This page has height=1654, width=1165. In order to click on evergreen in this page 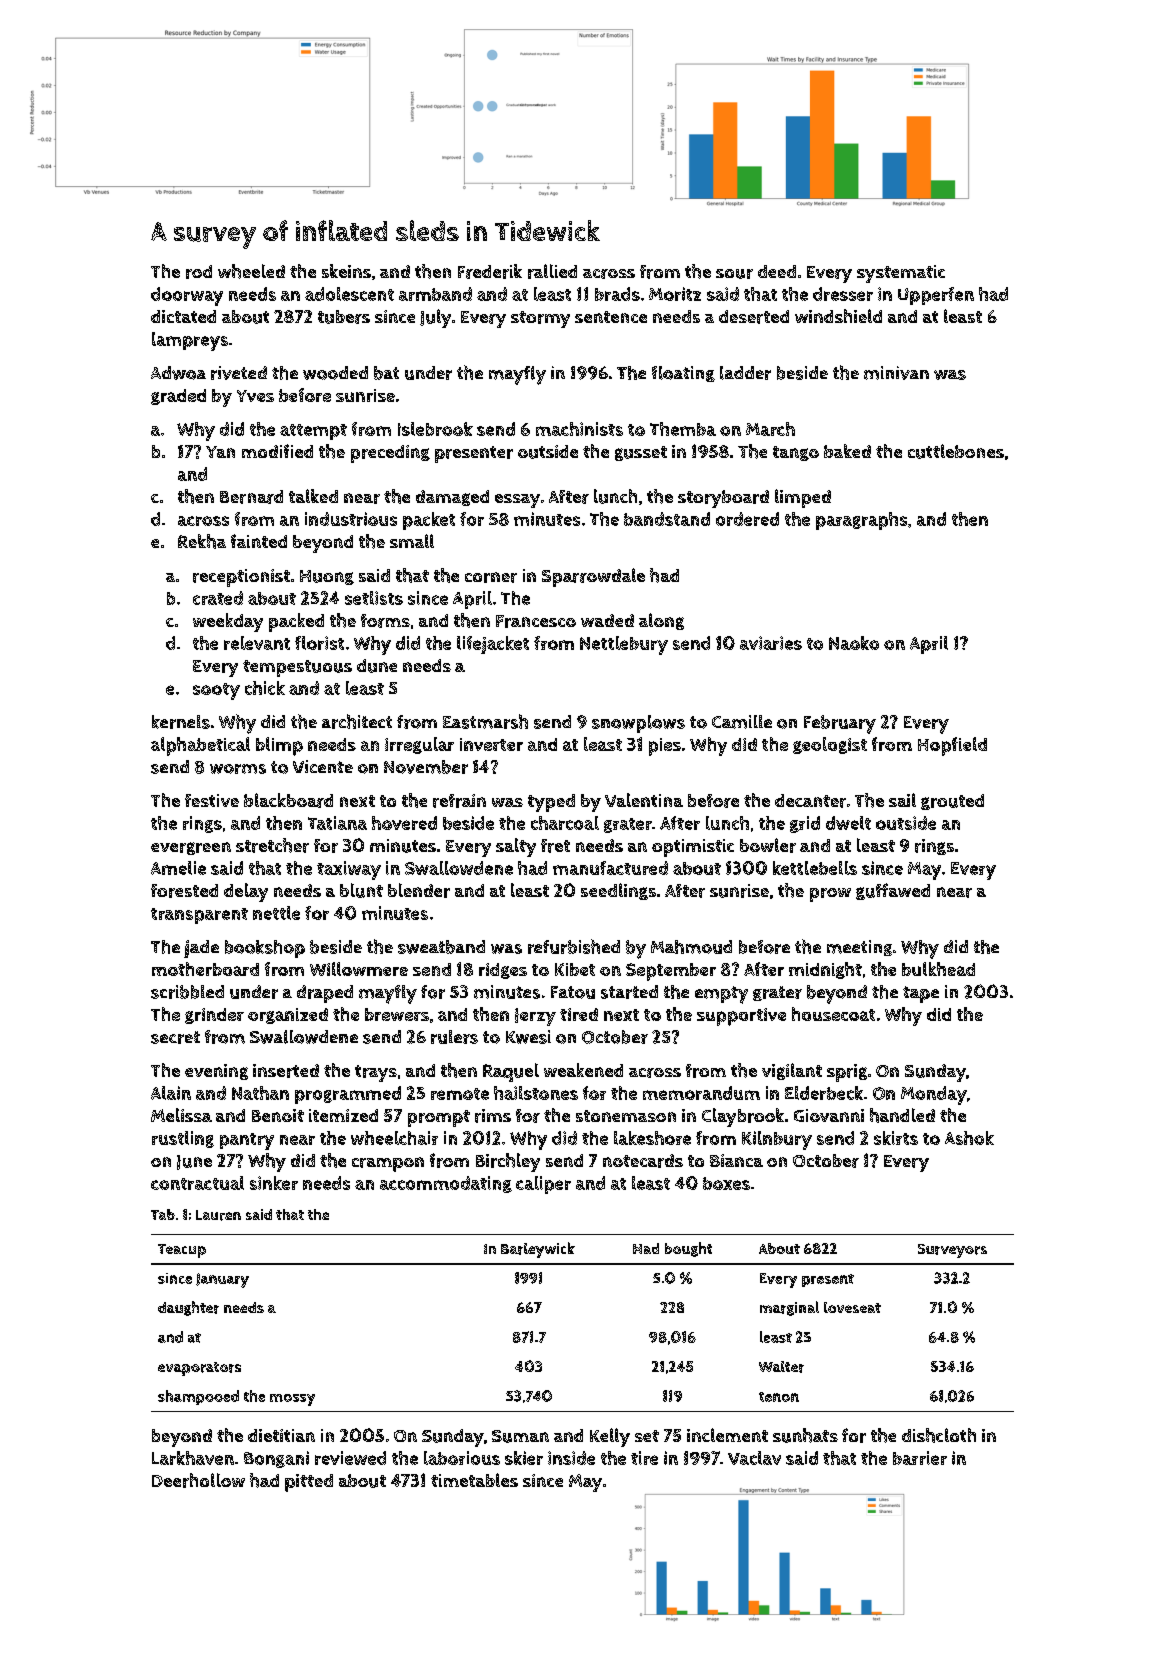, I will do `click(191, 848)`.
